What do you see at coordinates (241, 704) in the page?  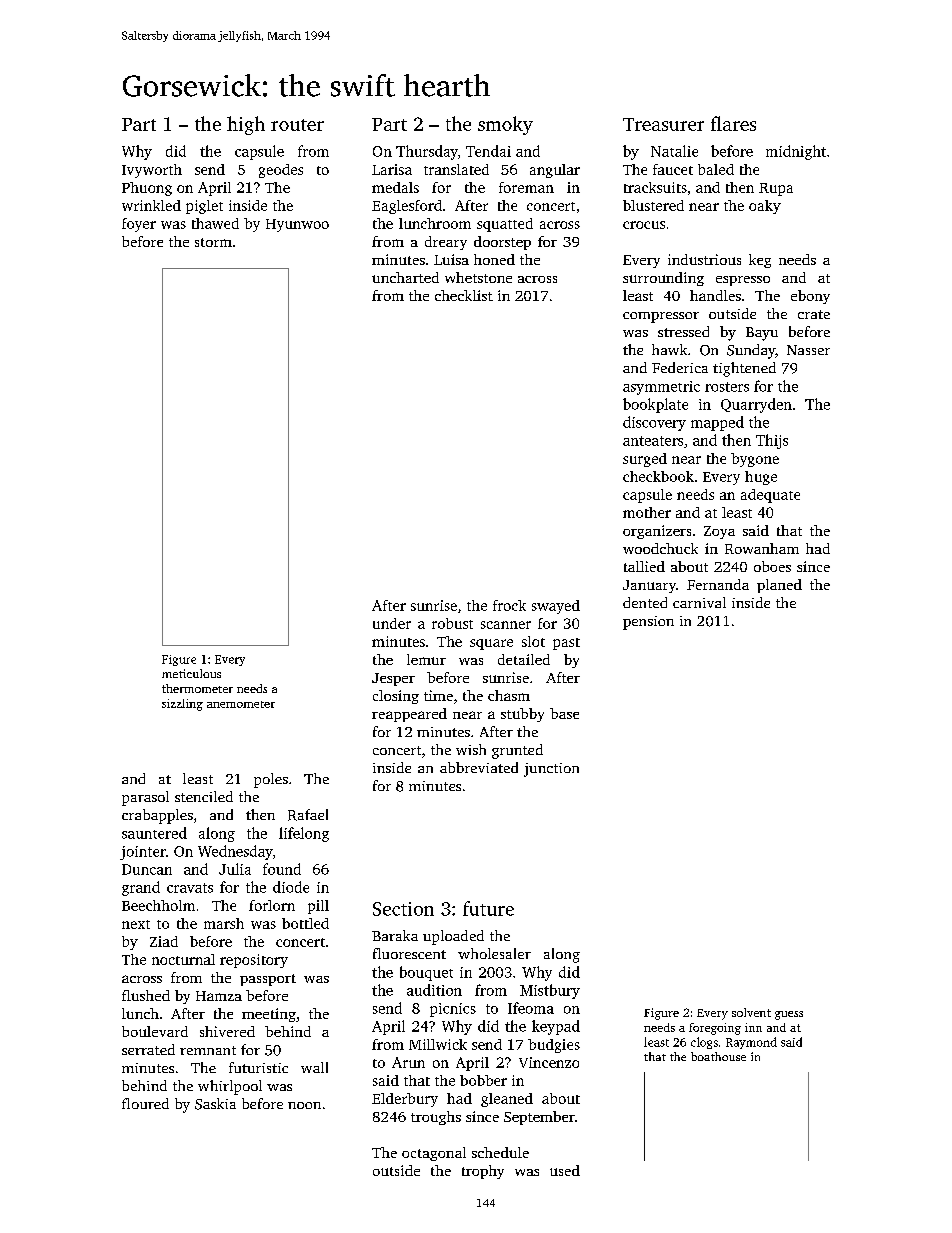 I see `anemometer` at bounding box center [241, 704].
